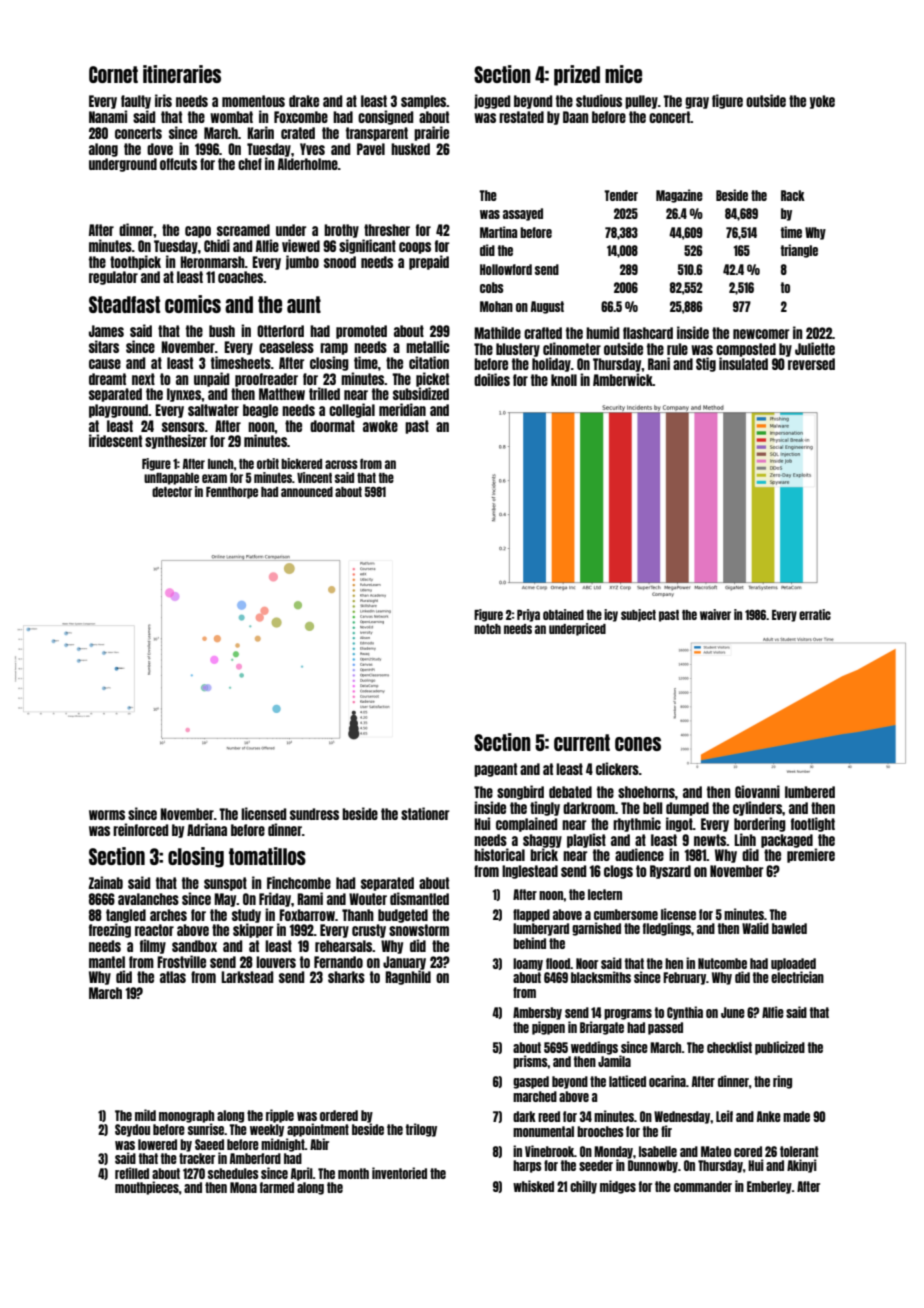  What do you see at coordinates (492, 379) in the image?
I see `doilies` at bounding box center [492, 379].
